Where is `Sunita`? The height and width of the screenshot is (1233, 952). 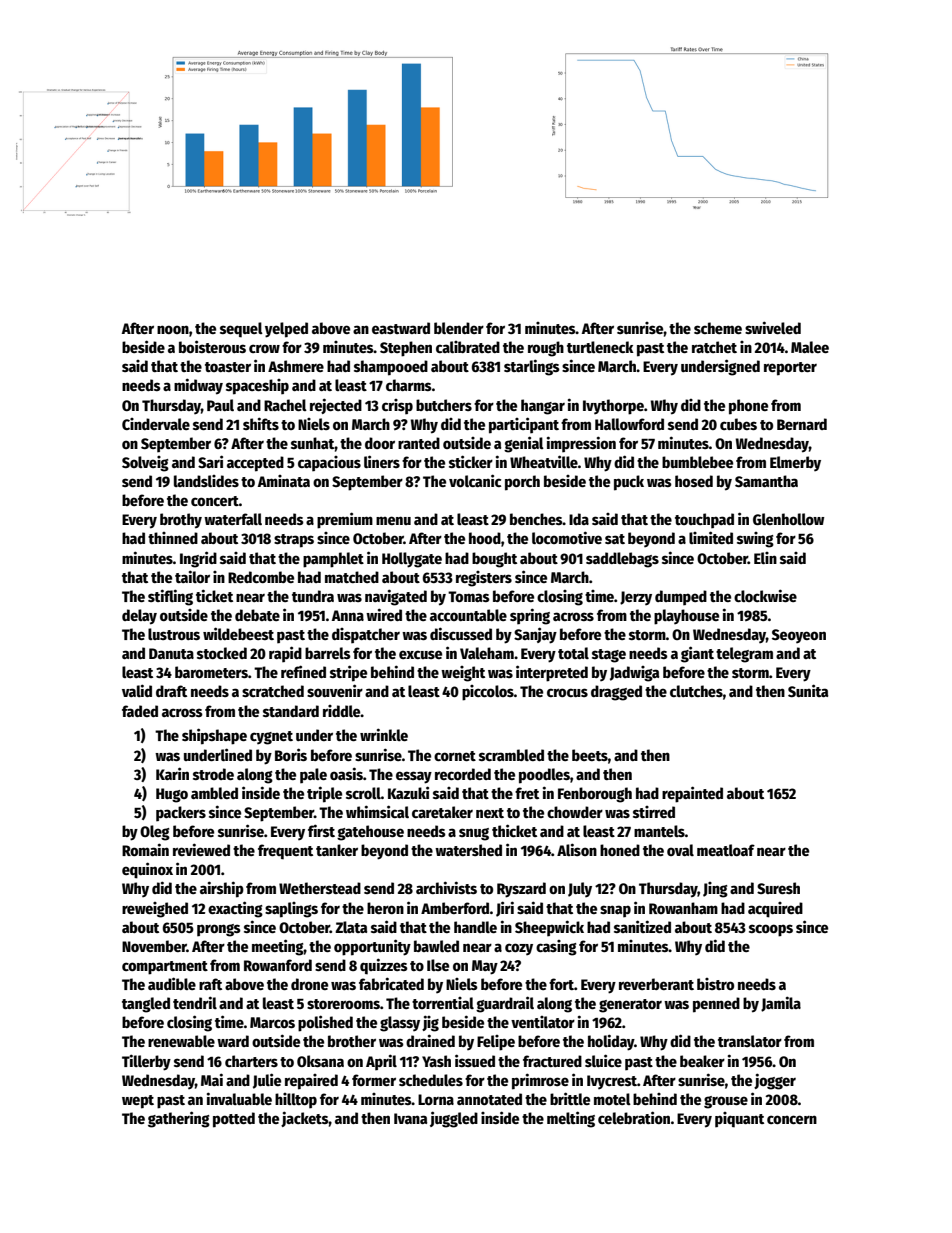
Sunita is located at coordinates (808, 690).
